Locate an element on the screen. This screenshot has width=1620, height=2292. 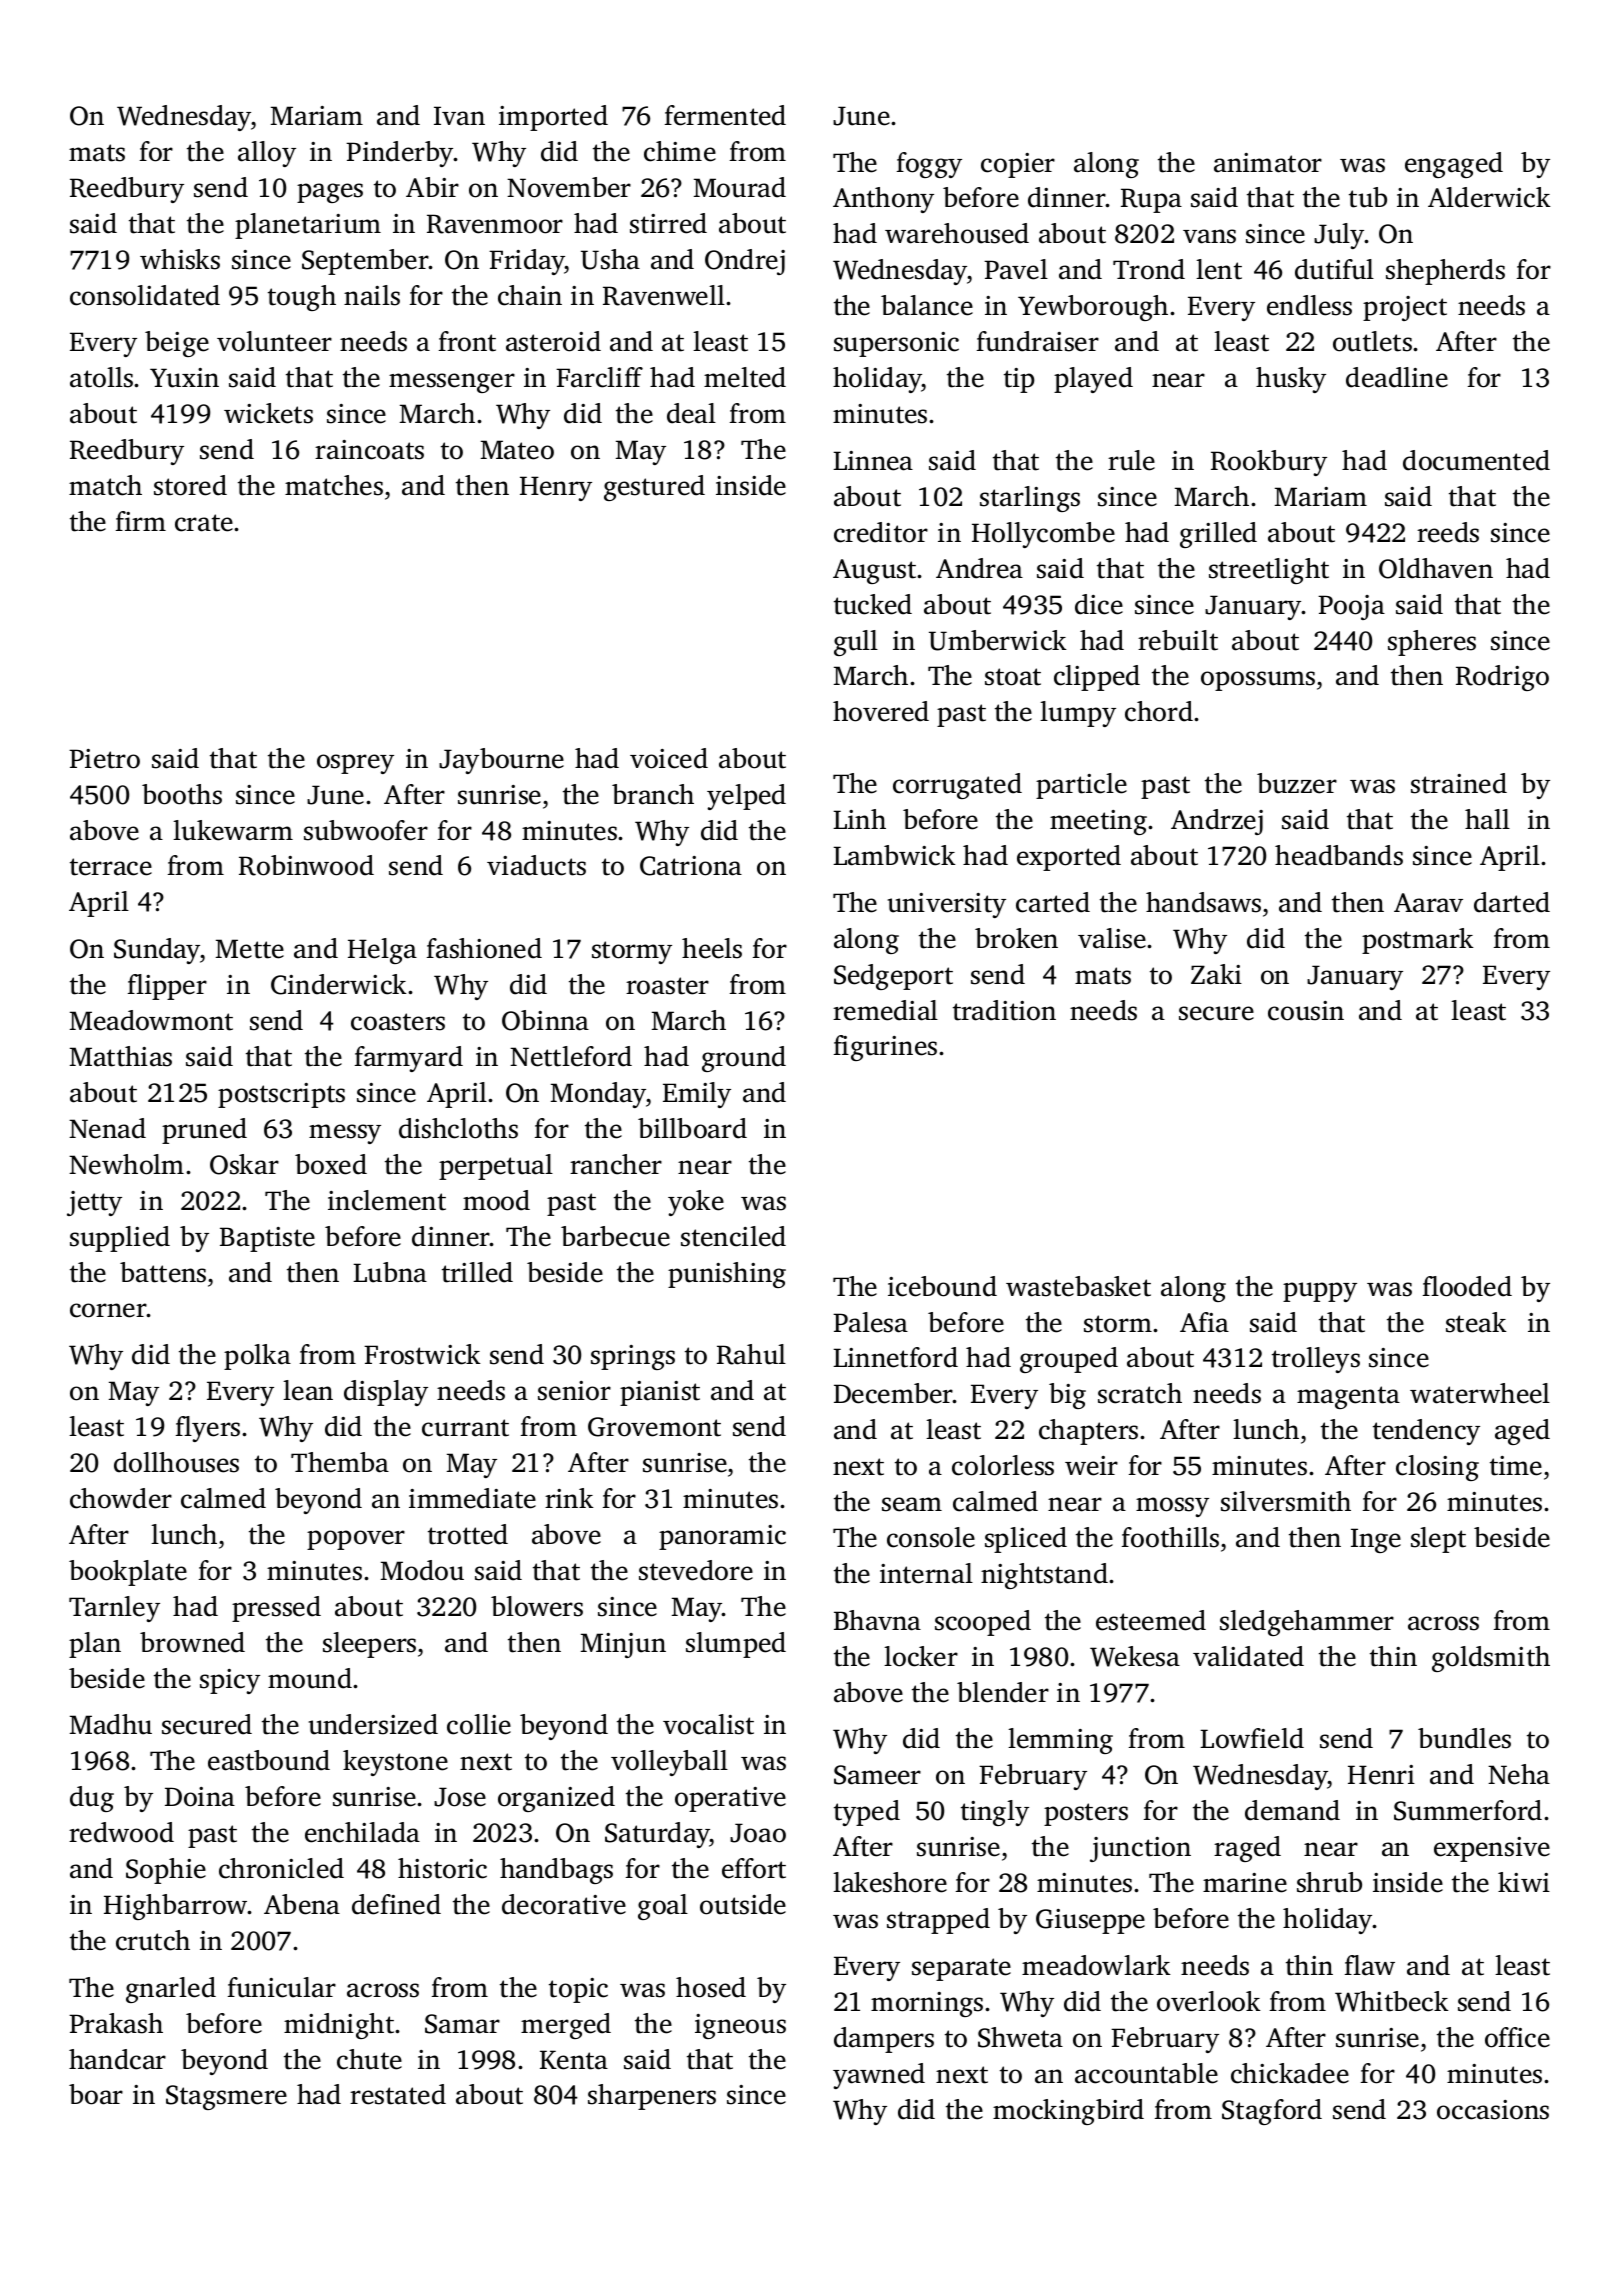
Ravenwell is located at coordinates (664, 295).
